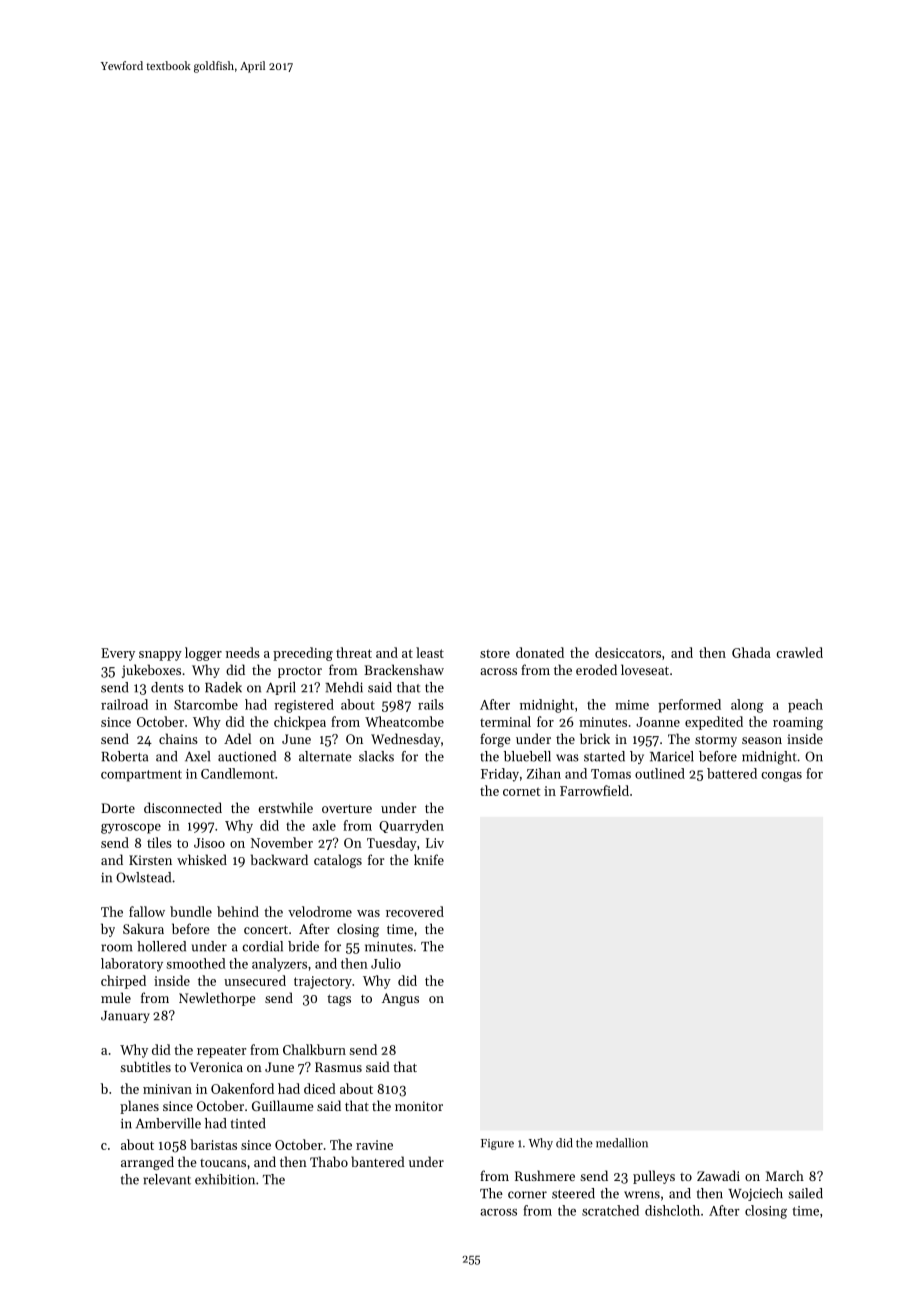  I want to click on Guillaume, so click(282, 1105).
